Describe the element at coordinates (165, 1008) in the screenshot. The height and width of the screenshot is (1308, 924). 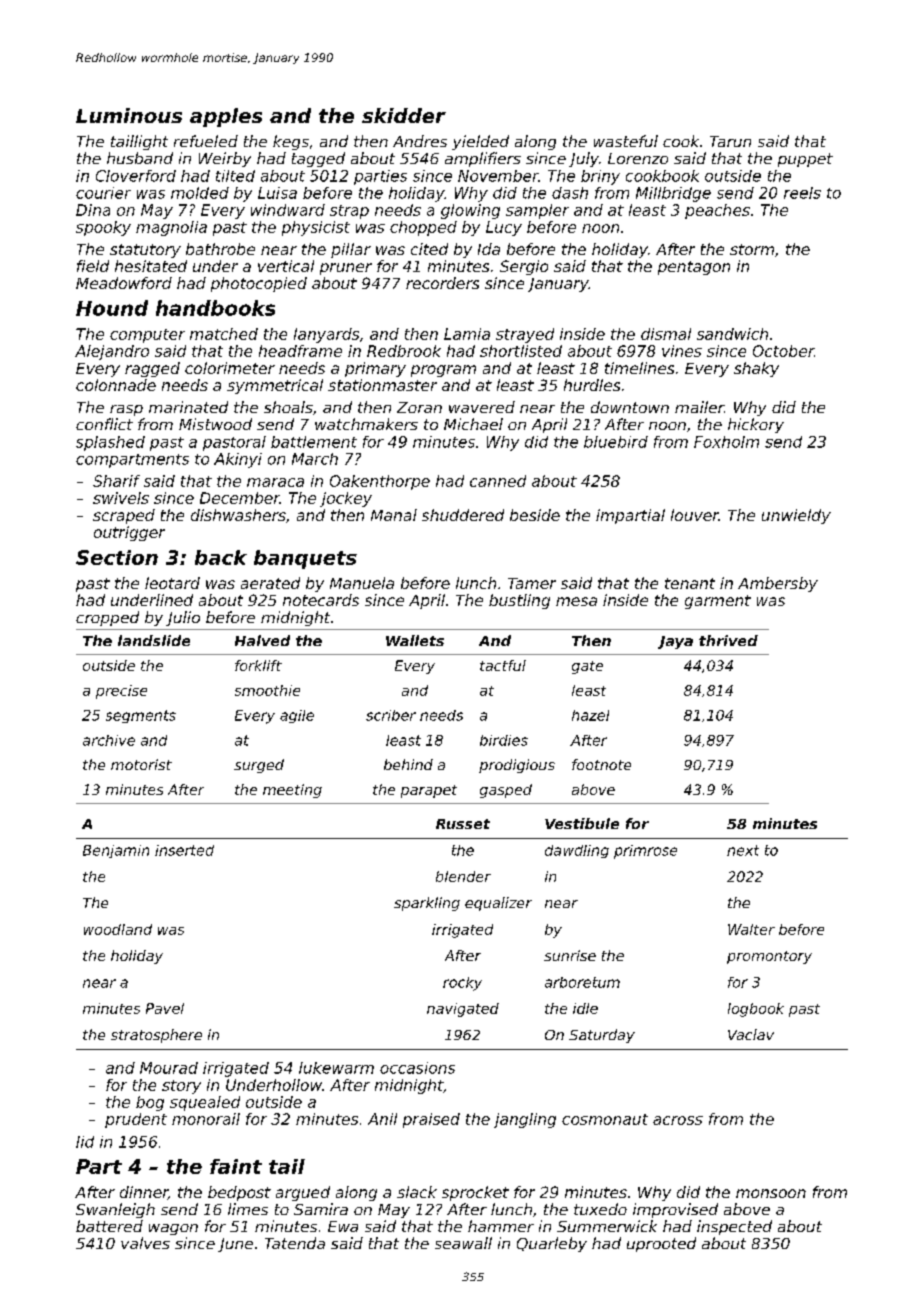
I see `Pavel` at that location.
